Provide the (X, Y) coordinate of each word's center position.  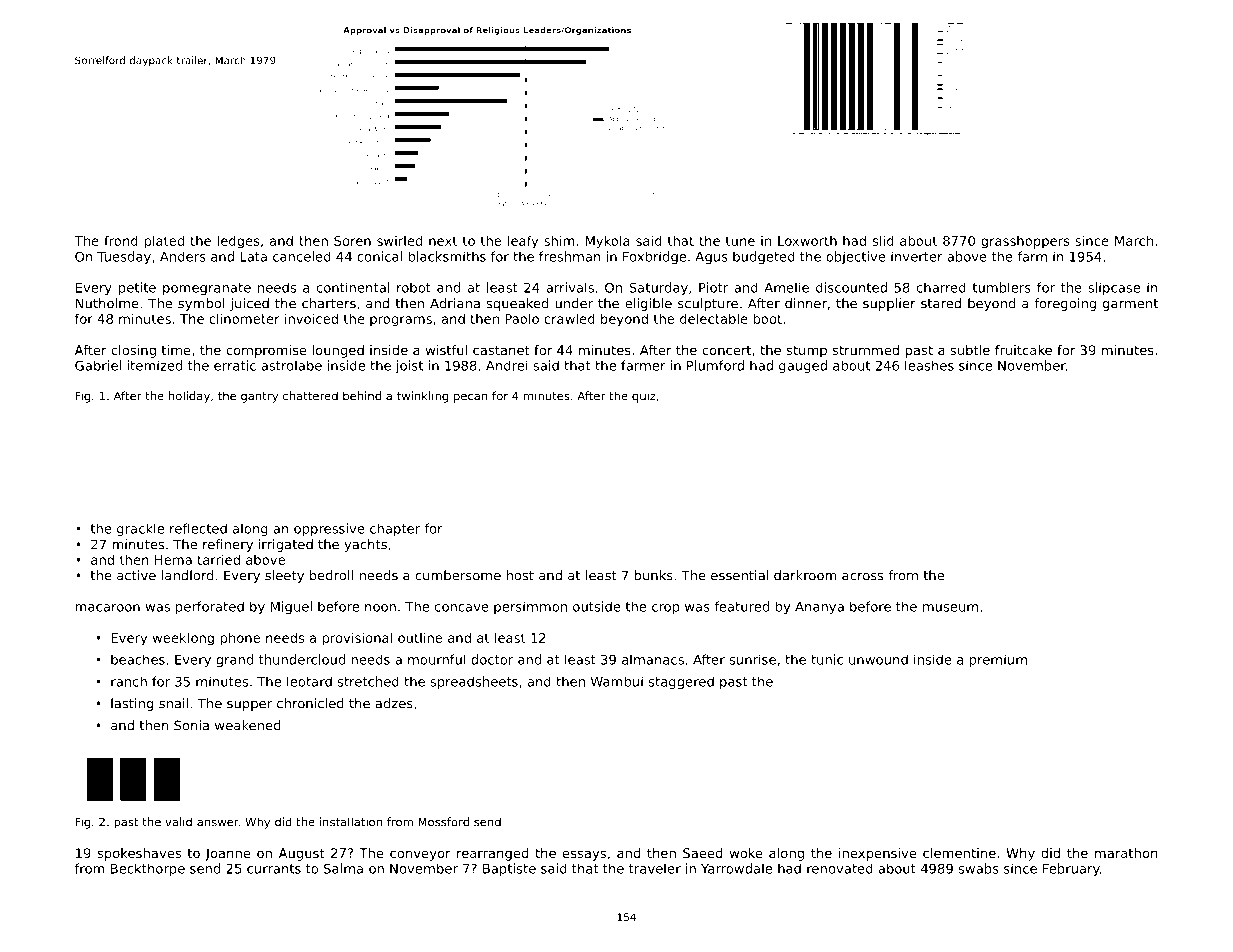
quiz (644, 397)
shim (559, 240)
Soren (352, 241)
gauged (803, 366)
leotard (309, 681)
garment (1130, 305)
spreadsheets (474, 683)
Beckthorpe (148, 870)
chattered (310, 396)
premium (998, 660)
